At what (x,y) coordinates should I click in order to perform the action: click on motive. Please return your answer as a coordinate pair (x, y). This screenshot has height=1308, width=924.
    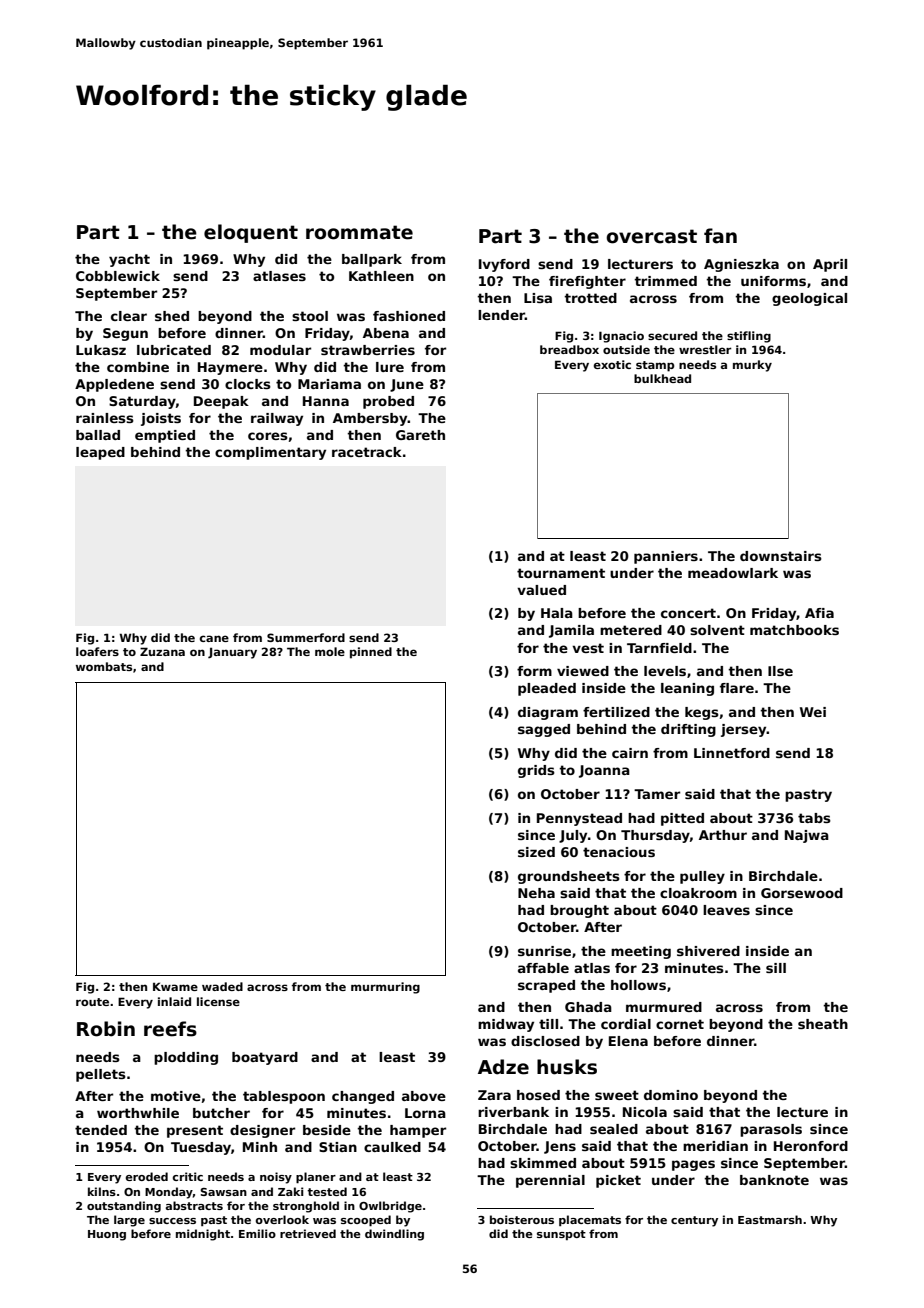
    Looking at the image, I should click on (176, 1096).
